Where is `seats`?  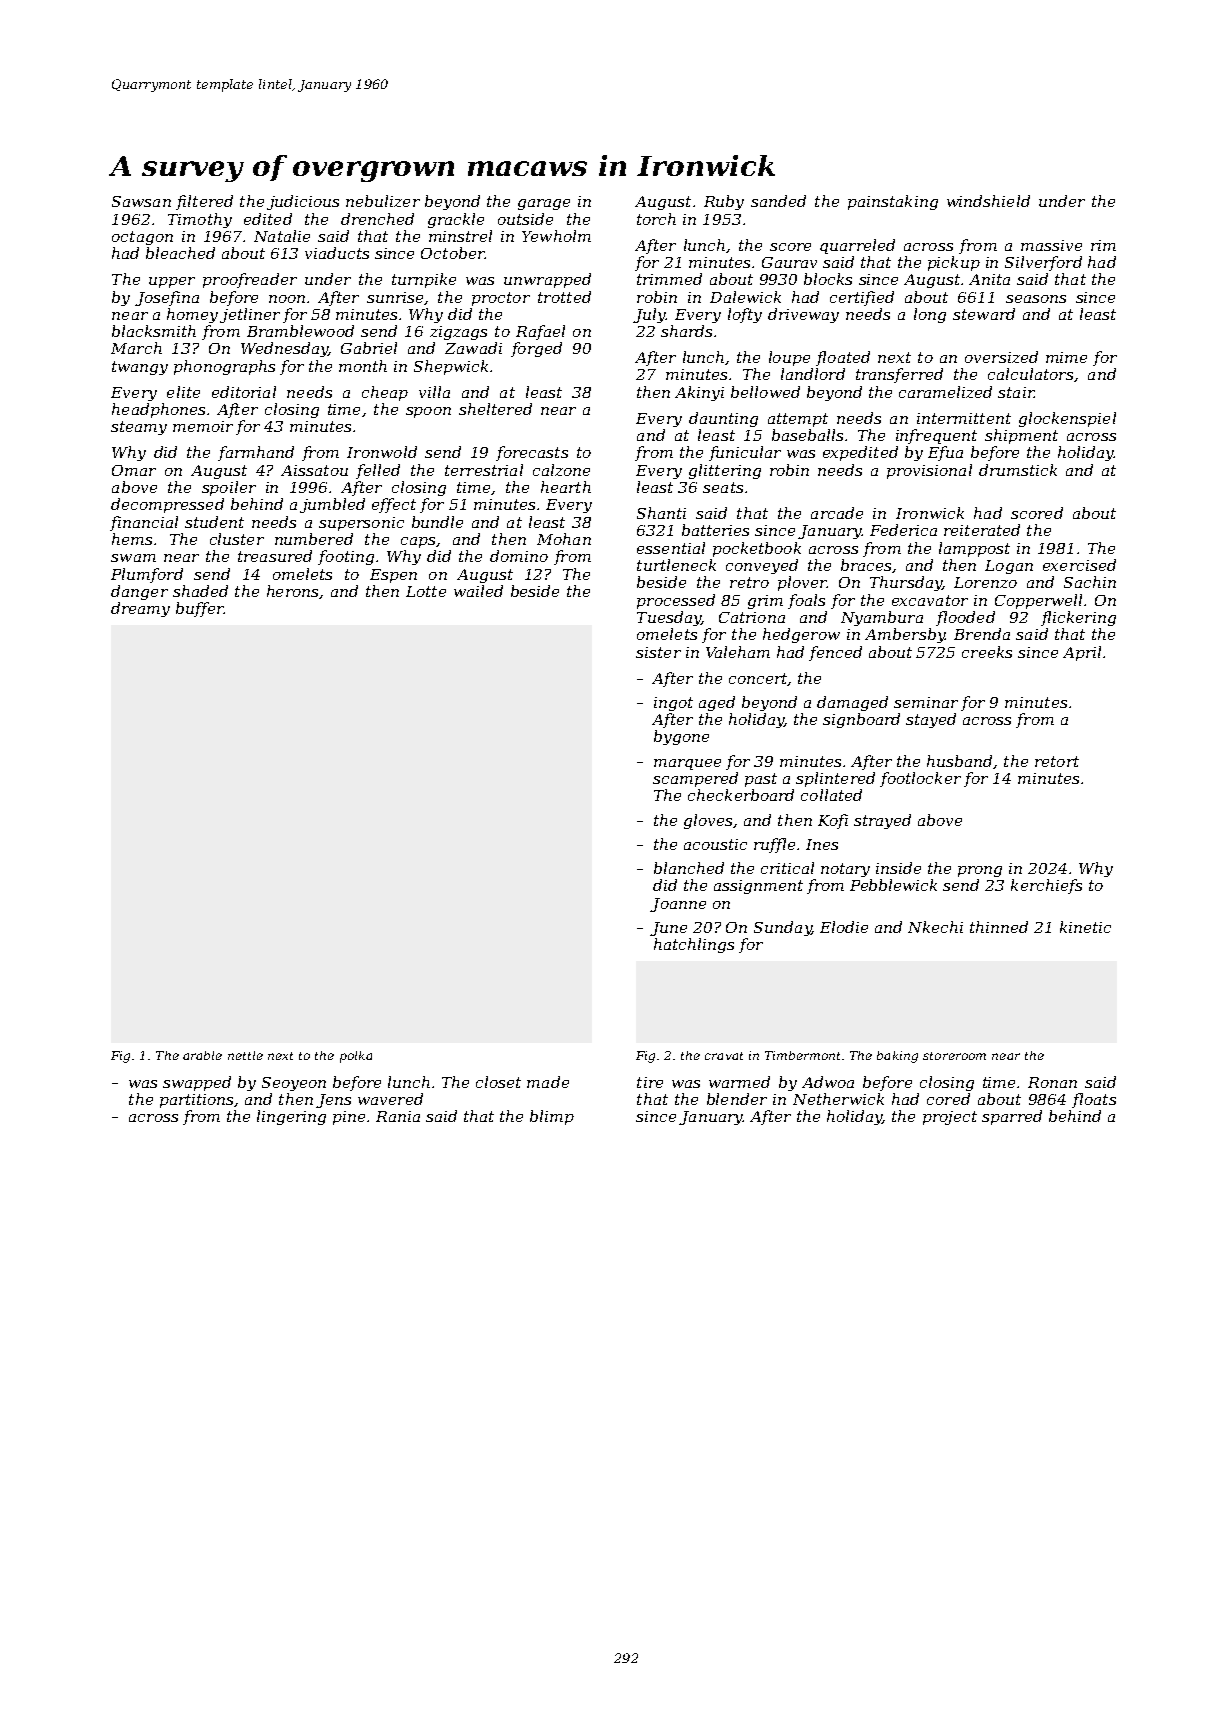
seats is located at coordinates (723, 487).
